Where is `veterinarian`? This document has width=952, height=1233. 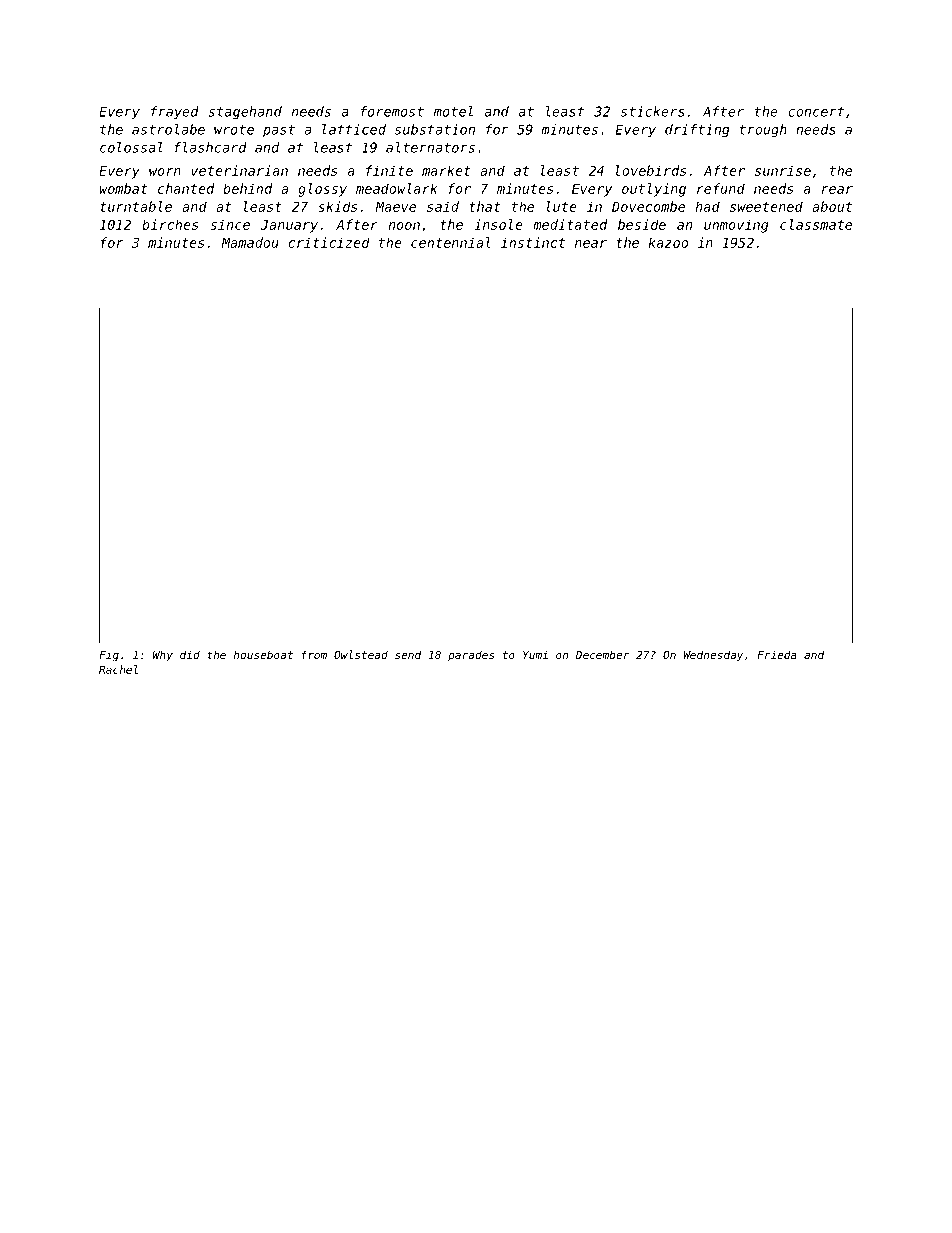 veterinarian is located at coordinates (239, 170).
